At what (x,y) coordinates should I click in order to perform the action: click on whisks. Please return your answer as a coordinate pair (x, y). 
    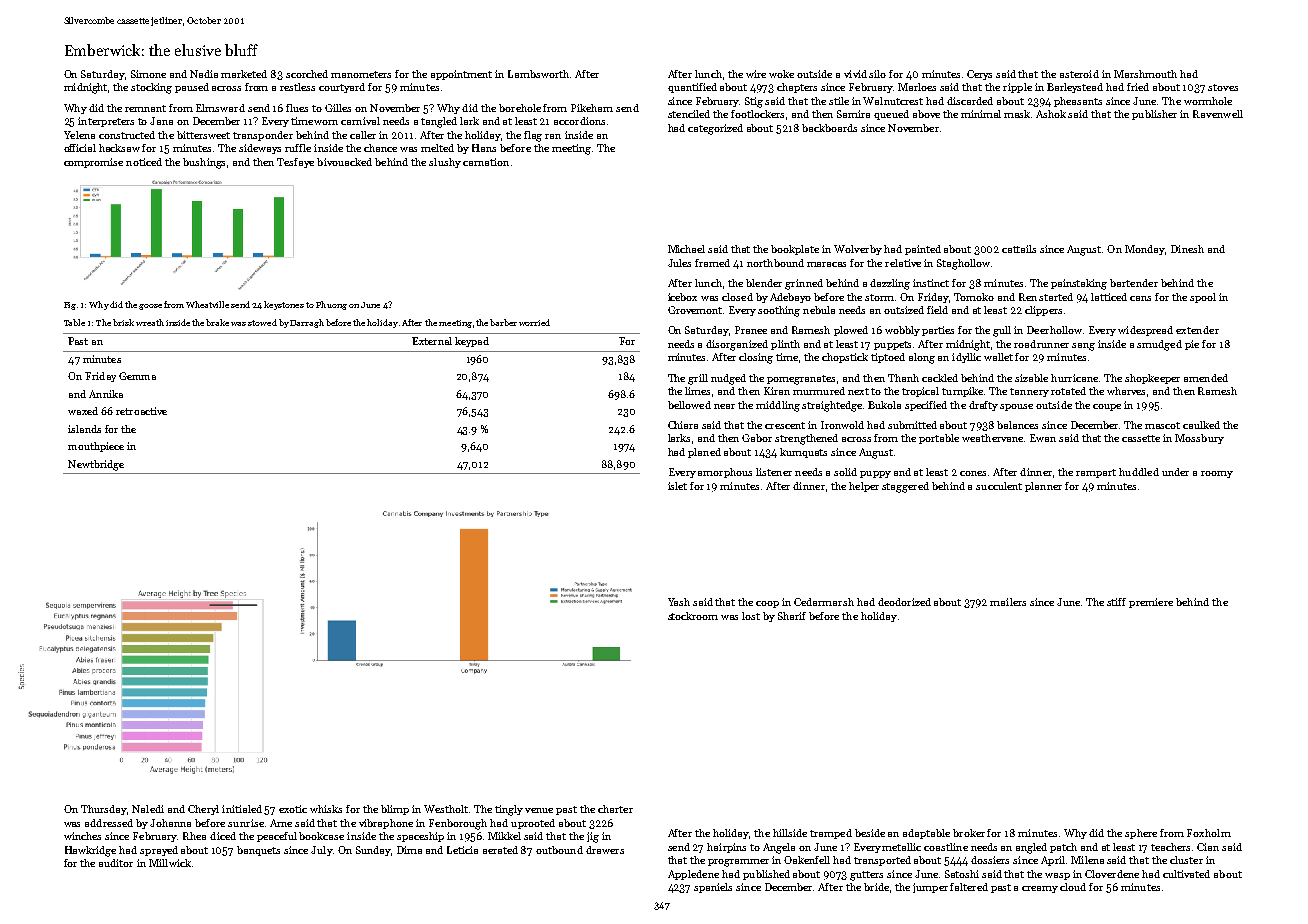
    Looking at the image, I should click on (326, 809).
